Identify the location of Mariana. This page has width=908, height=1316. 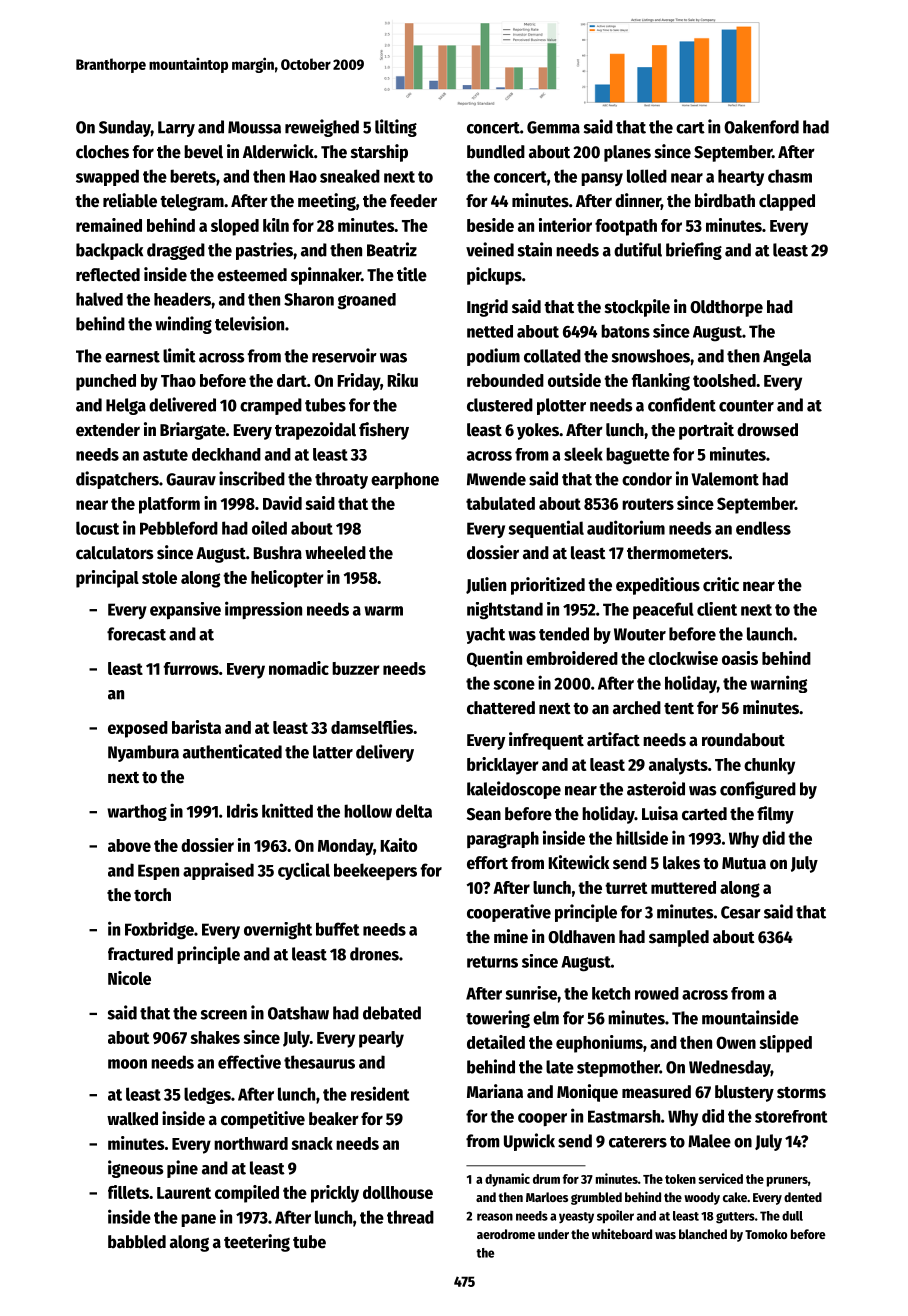
(495, 1091).
